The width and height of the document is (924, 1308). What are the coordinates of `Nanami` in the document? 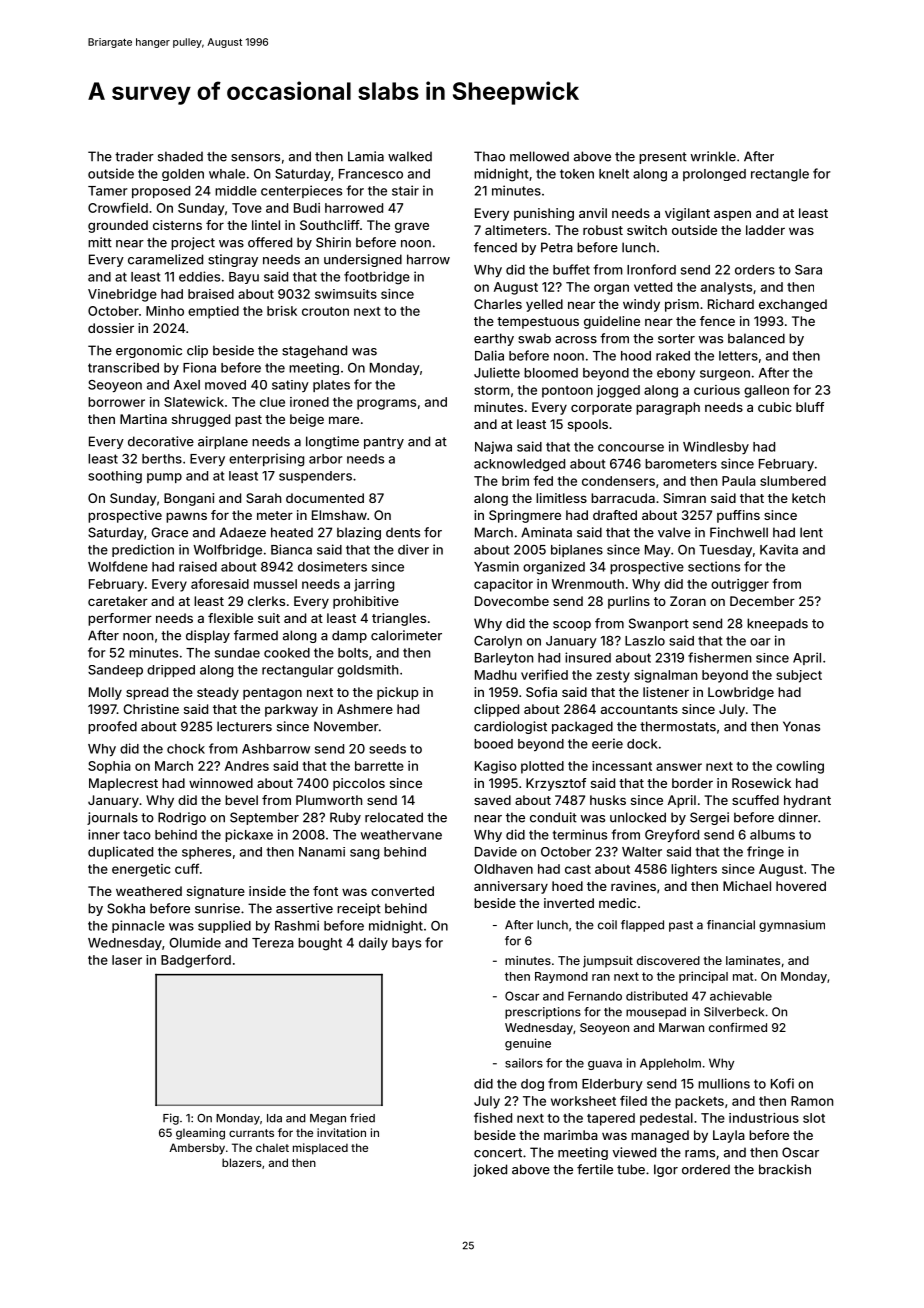 It's located at (322, 852).
